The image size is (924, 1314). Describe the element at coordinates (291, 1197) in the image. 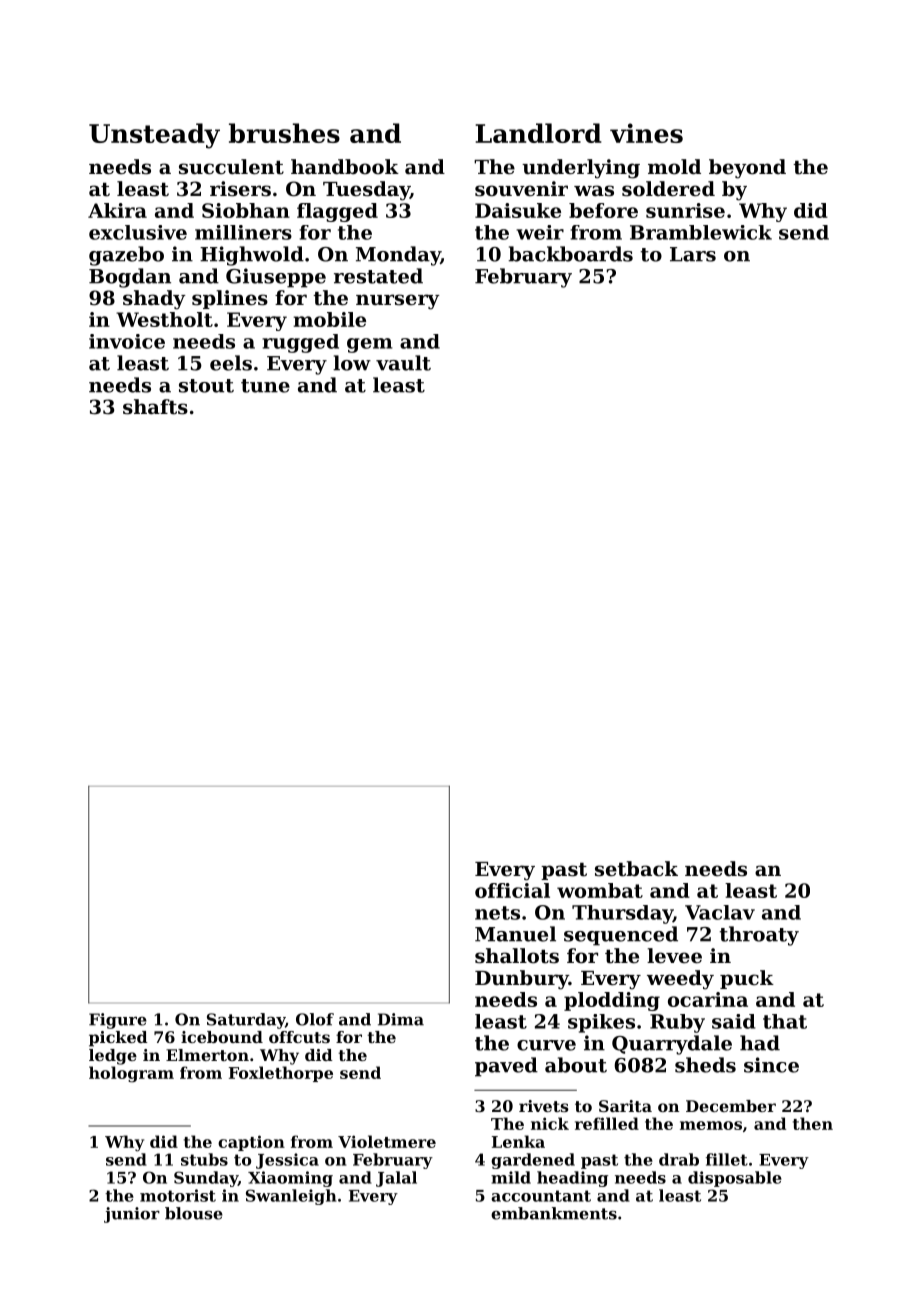

I see `Swanleigh` at that location.
